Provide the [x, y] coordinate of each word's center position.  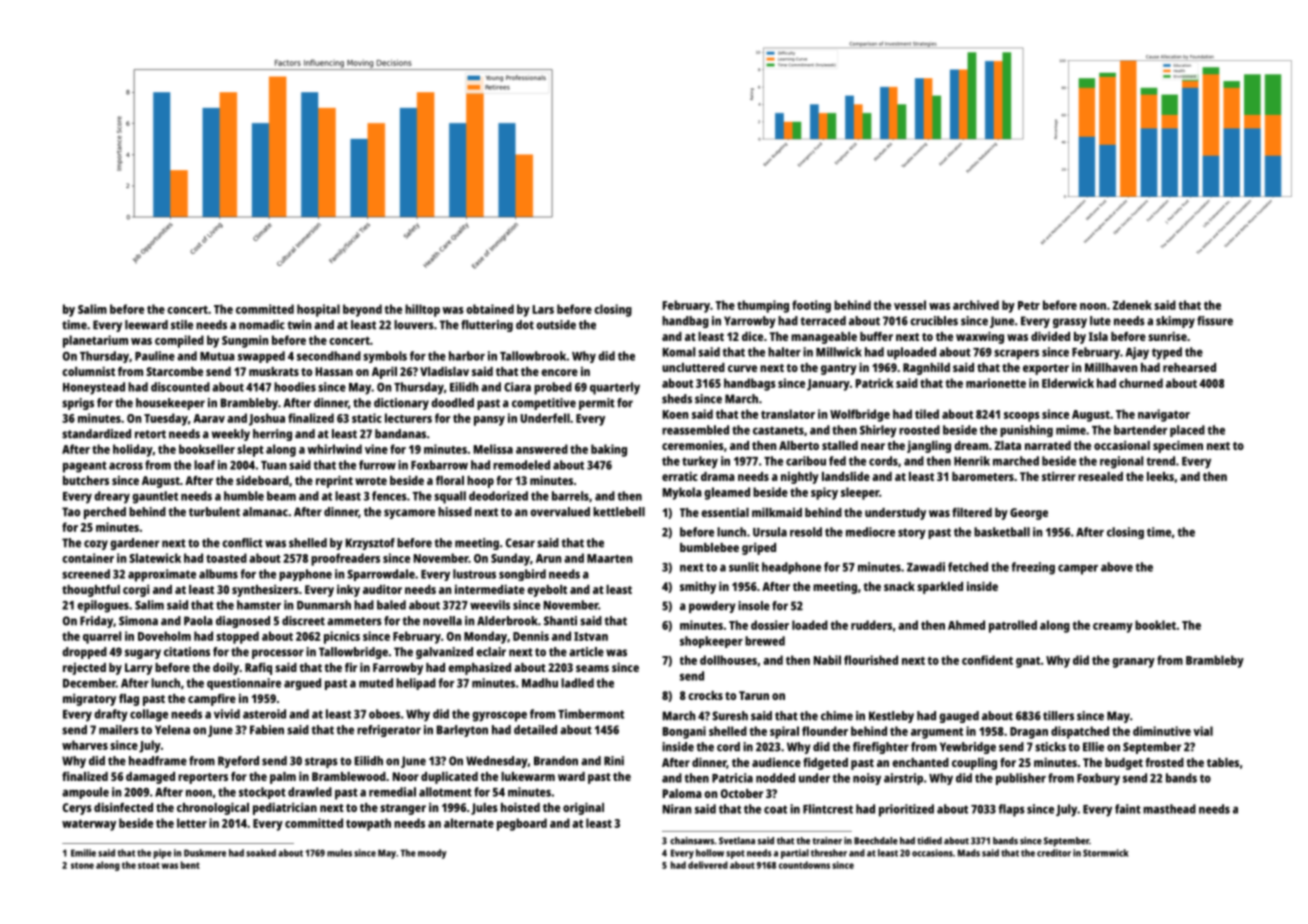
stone [82, 865]
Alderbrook [507, 621]
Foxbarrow [439, 465]
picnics [342, 637]
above [1117, 567]
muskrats [274, 371]
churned [1141, 383]
